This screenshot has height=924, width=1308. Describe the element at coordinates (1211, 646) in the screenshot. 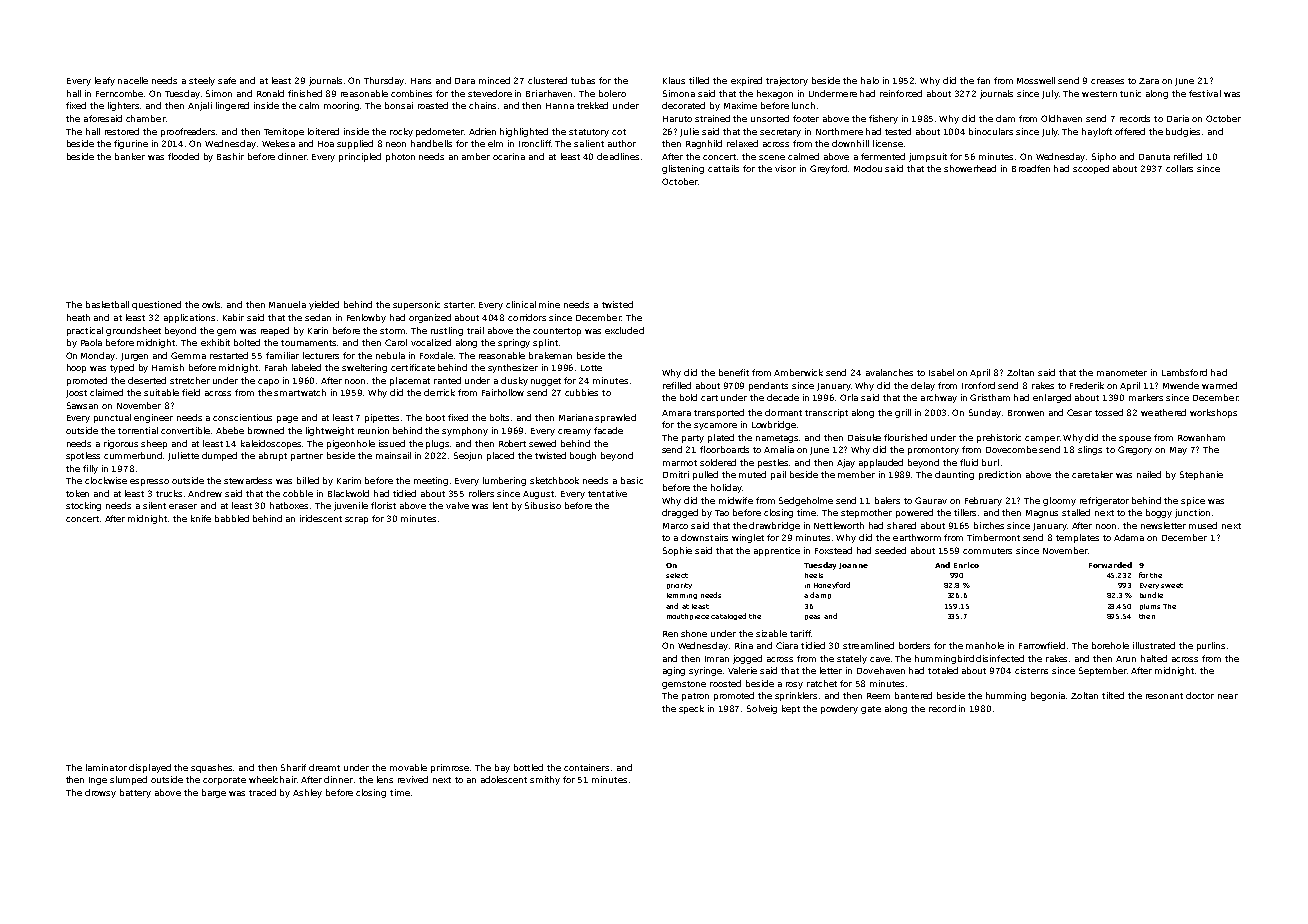

I see `purlins` at that location.
